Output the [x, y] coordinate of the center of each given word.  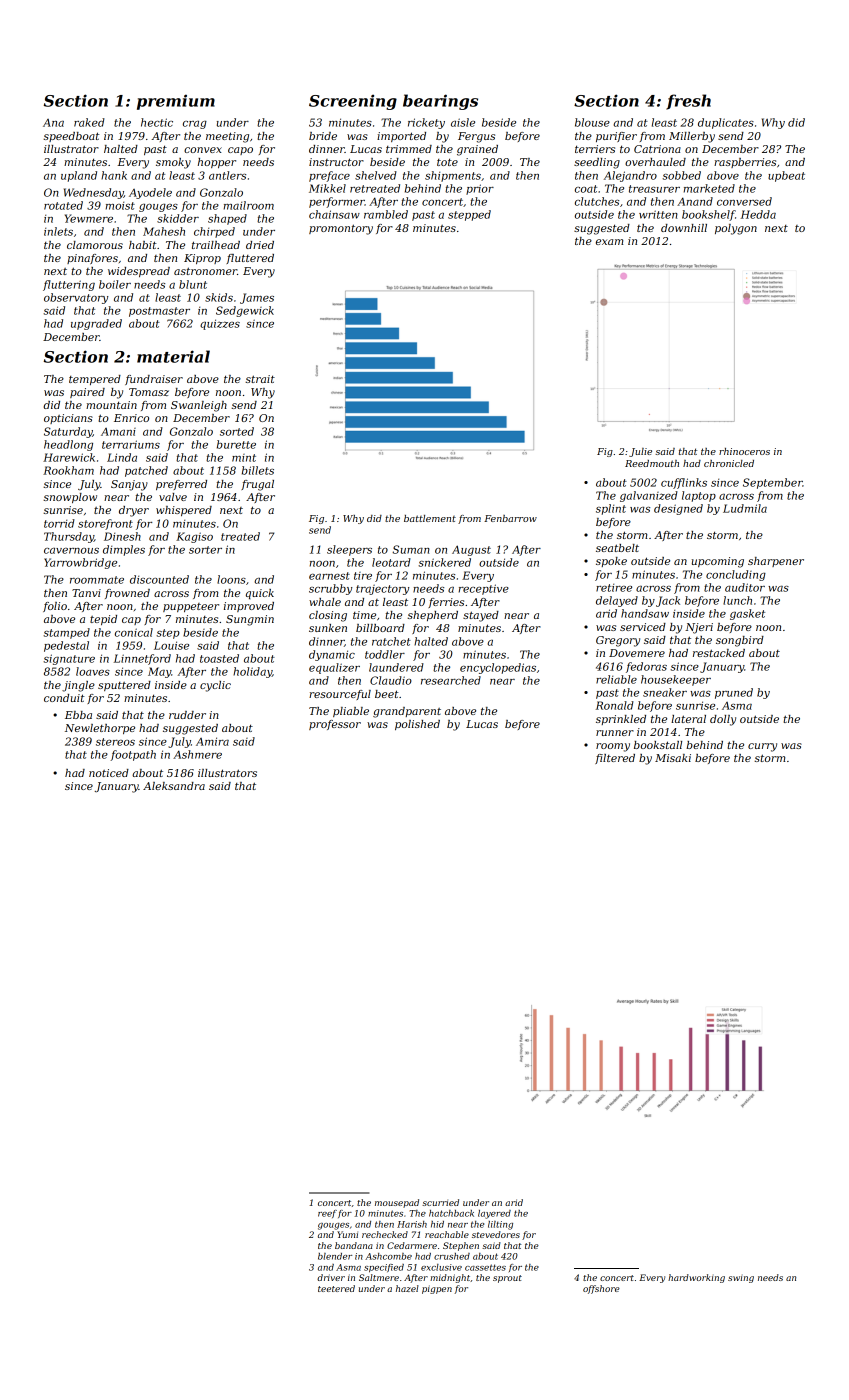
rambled [386, 214]
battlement [430, 518]
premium [176, 102]
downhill [684, 228]
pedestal [66, 646]
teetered [336, 1288]
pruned [734, 693]
